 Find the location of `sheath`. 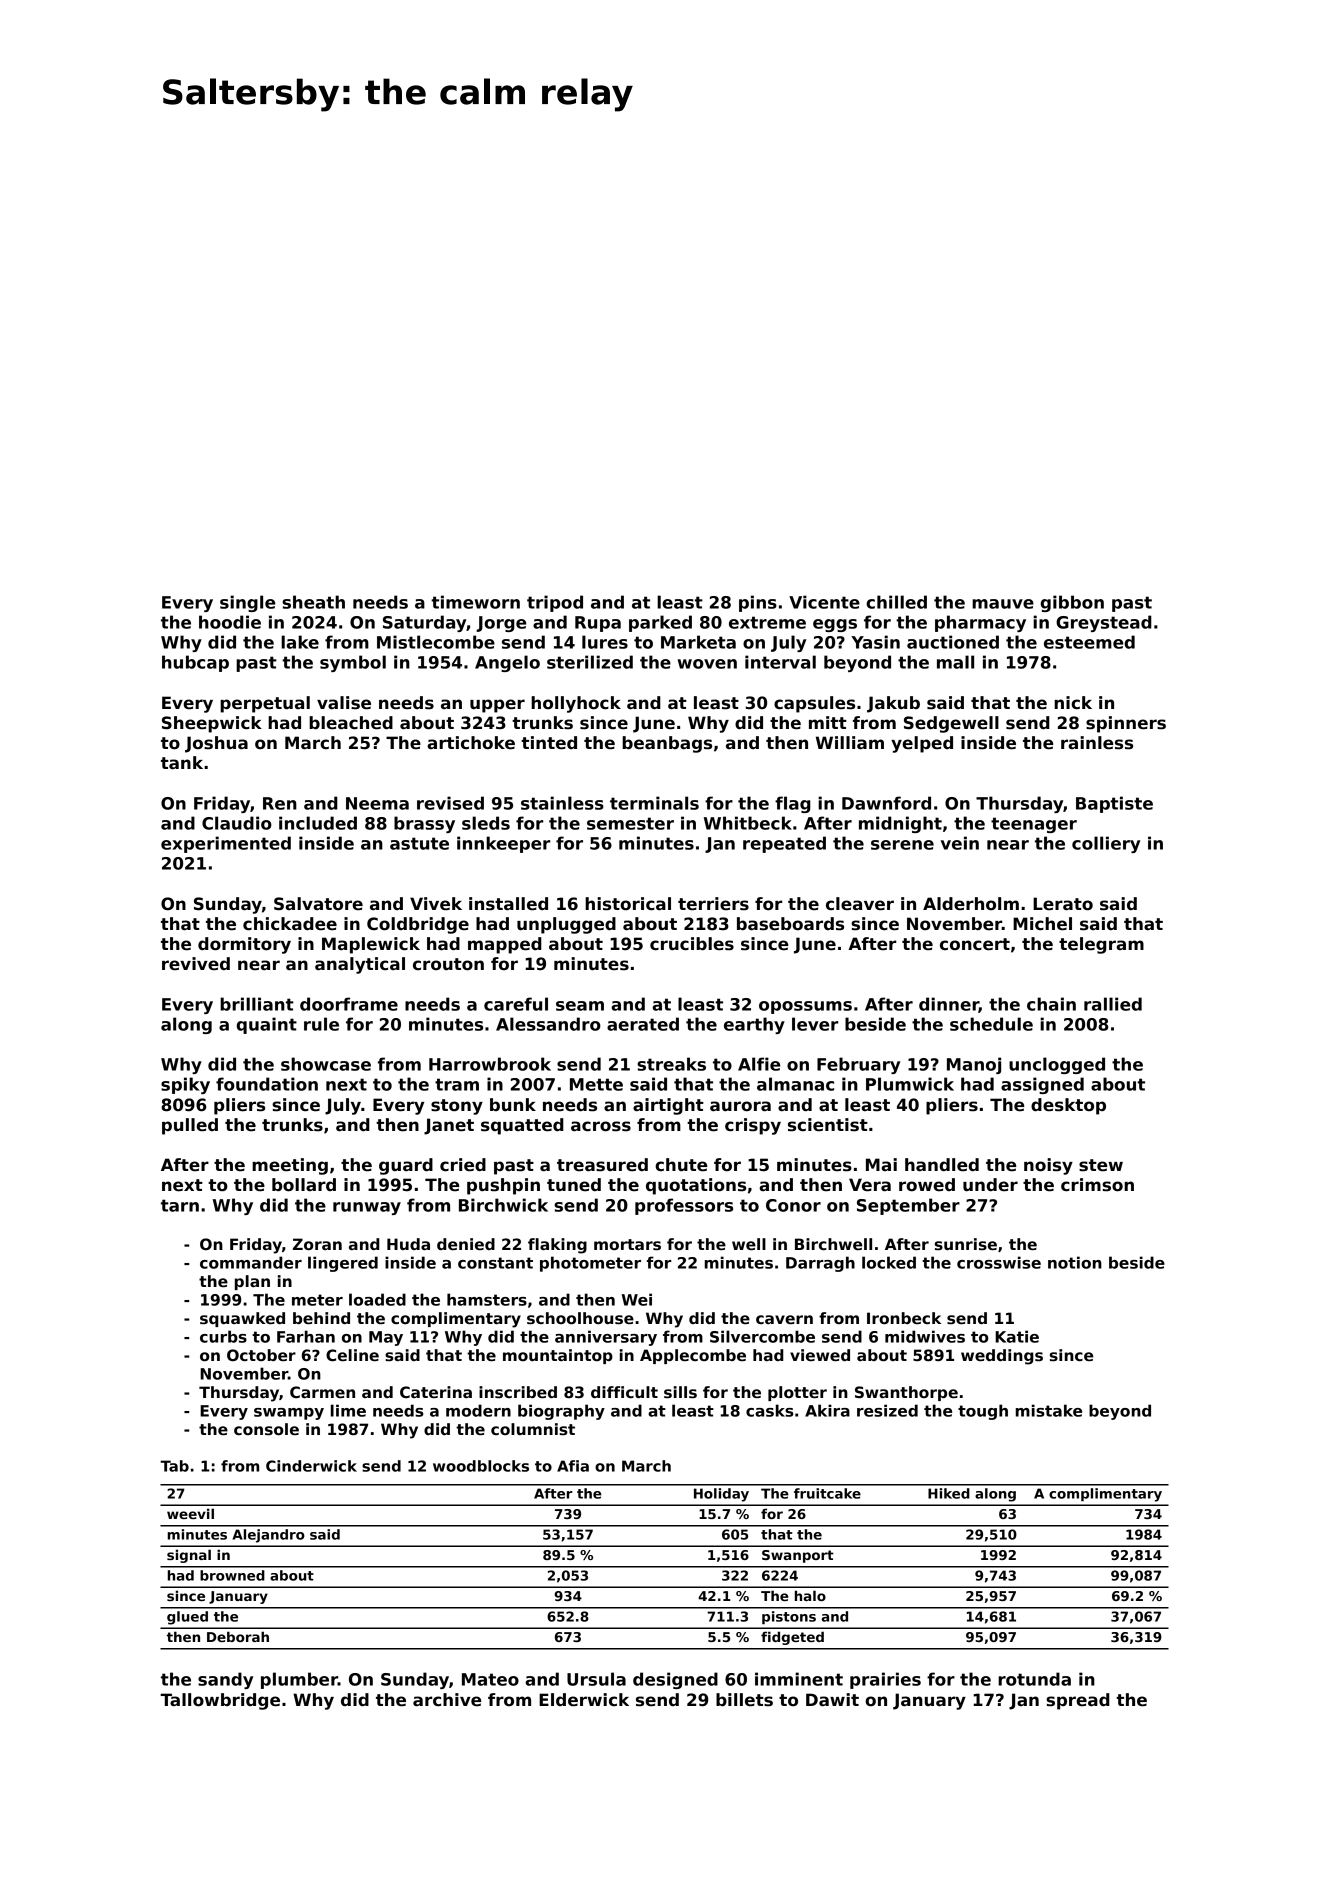

sheath is located at coordinates (313, 602).
